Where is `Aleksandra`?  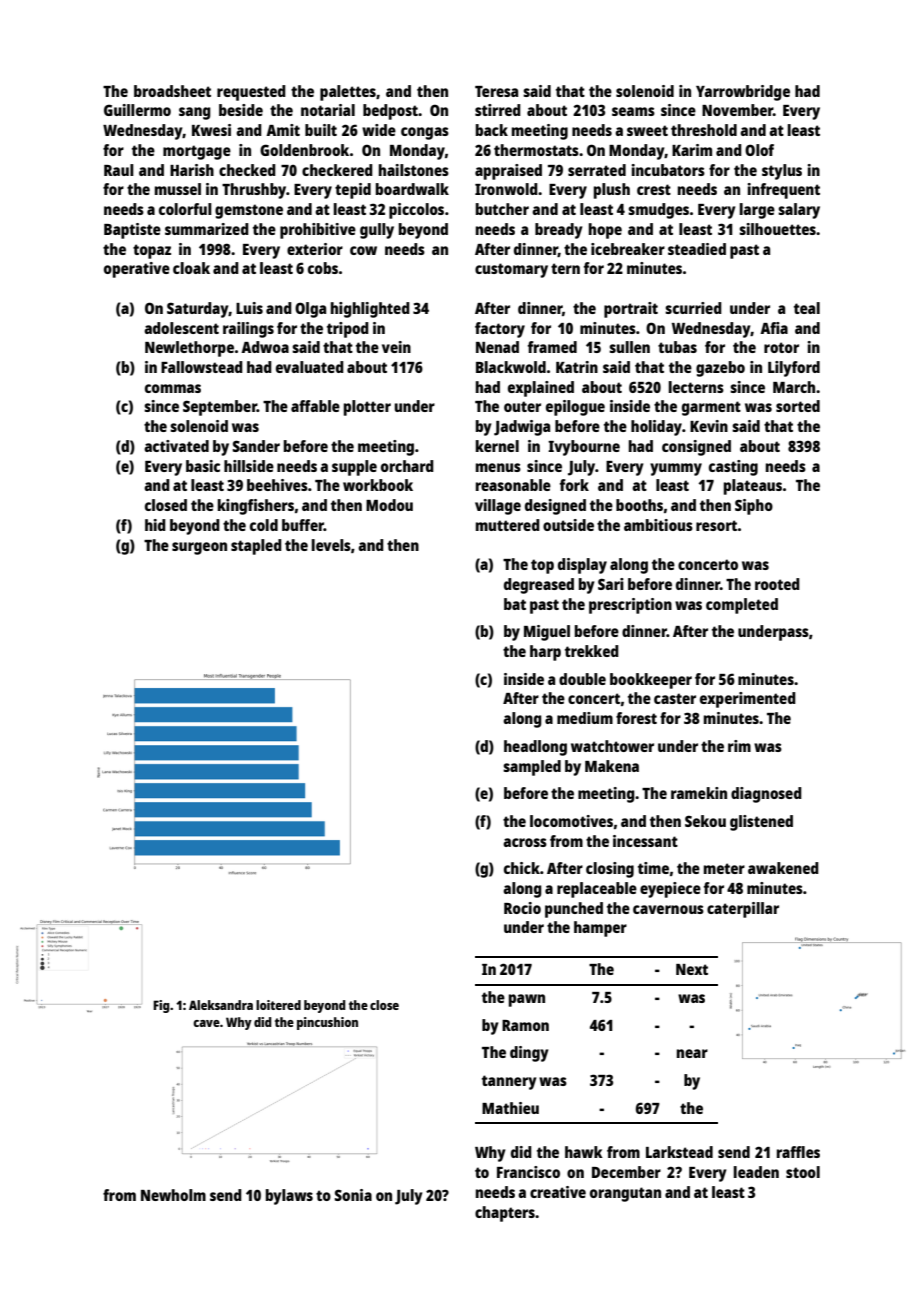
Aleksandra is located at coordinates (221, 1005).
